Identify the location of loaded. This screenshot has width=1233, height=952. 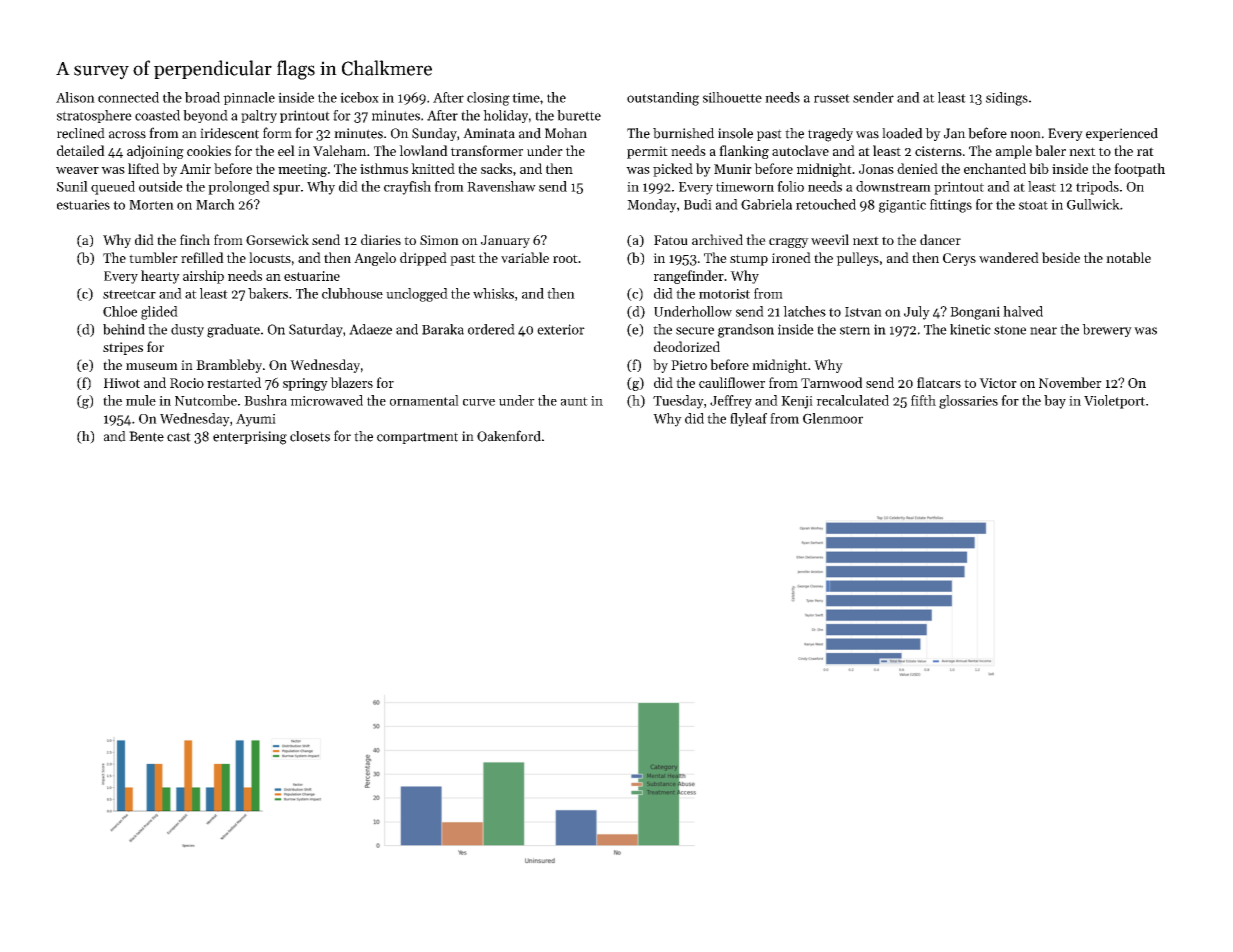
(902, 133).
